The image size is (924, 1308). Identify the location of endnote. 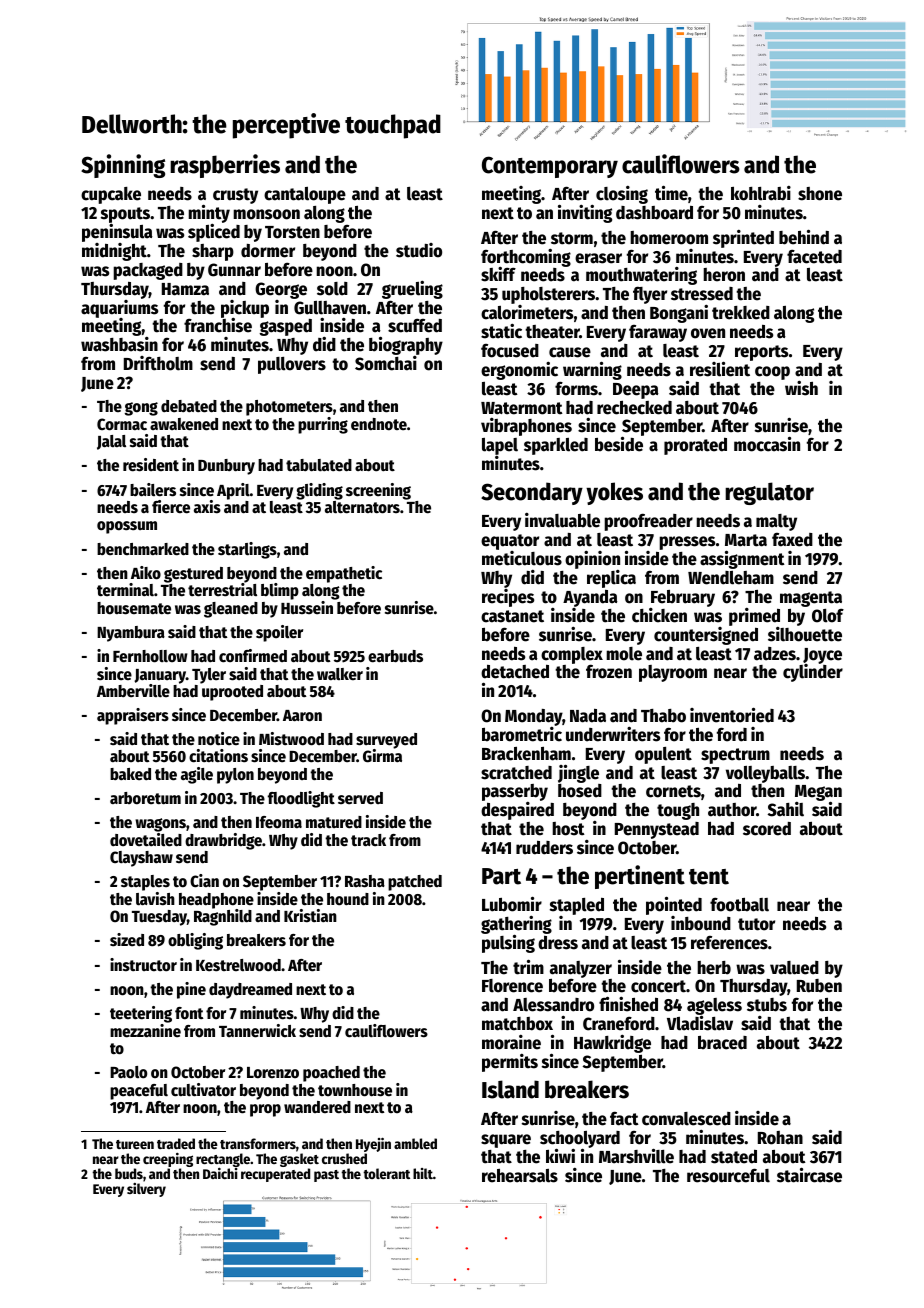
(379, 424).
